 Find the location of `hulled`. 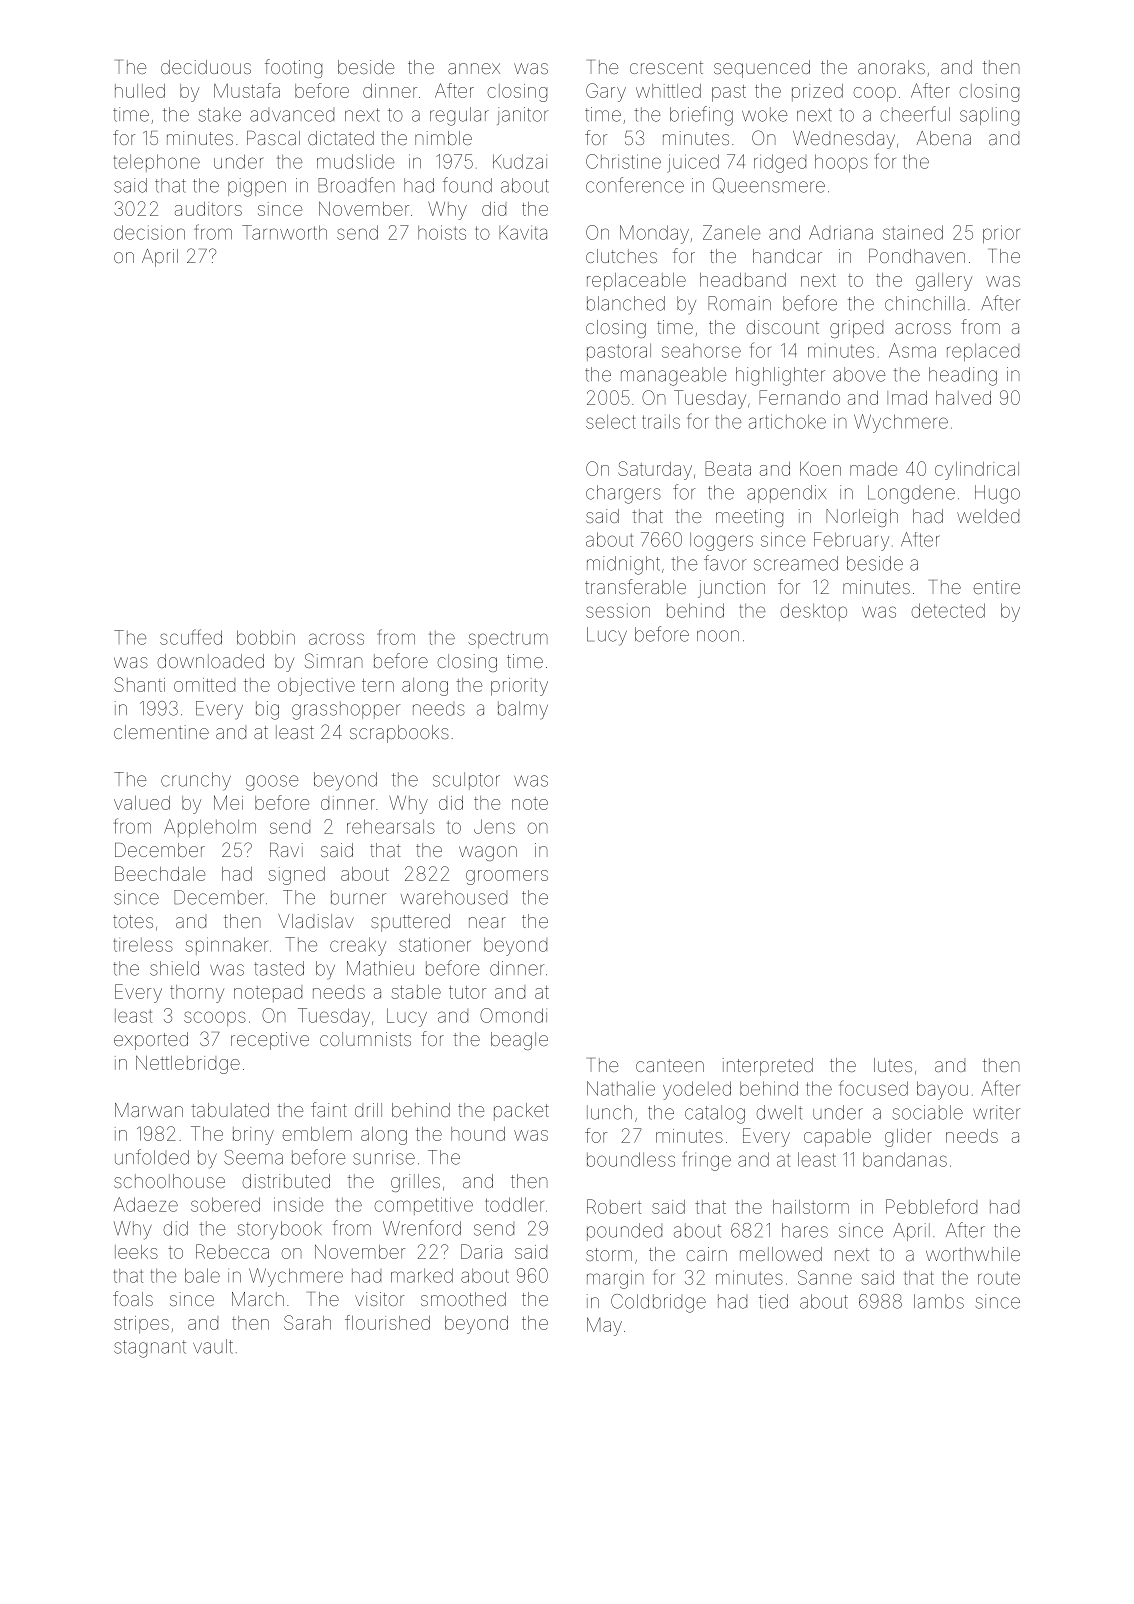

hulled is located at coordinates (140, 91).
